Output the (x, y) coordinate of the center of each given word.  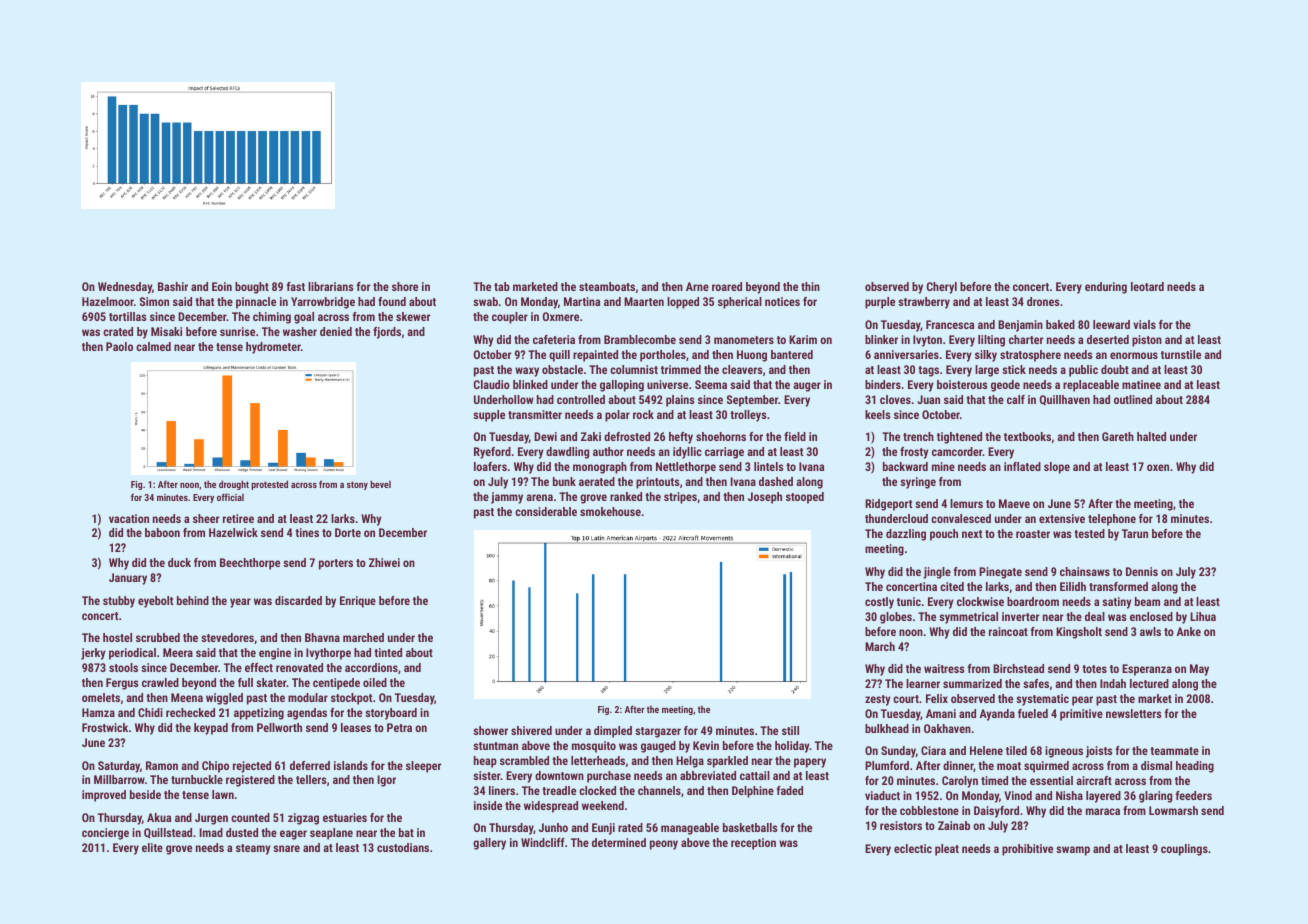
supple (489, 416)
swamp (1073, 851)
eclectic (913, 848)
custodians (403, 847)
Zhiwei (384, 562)
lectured (1149, 683)
